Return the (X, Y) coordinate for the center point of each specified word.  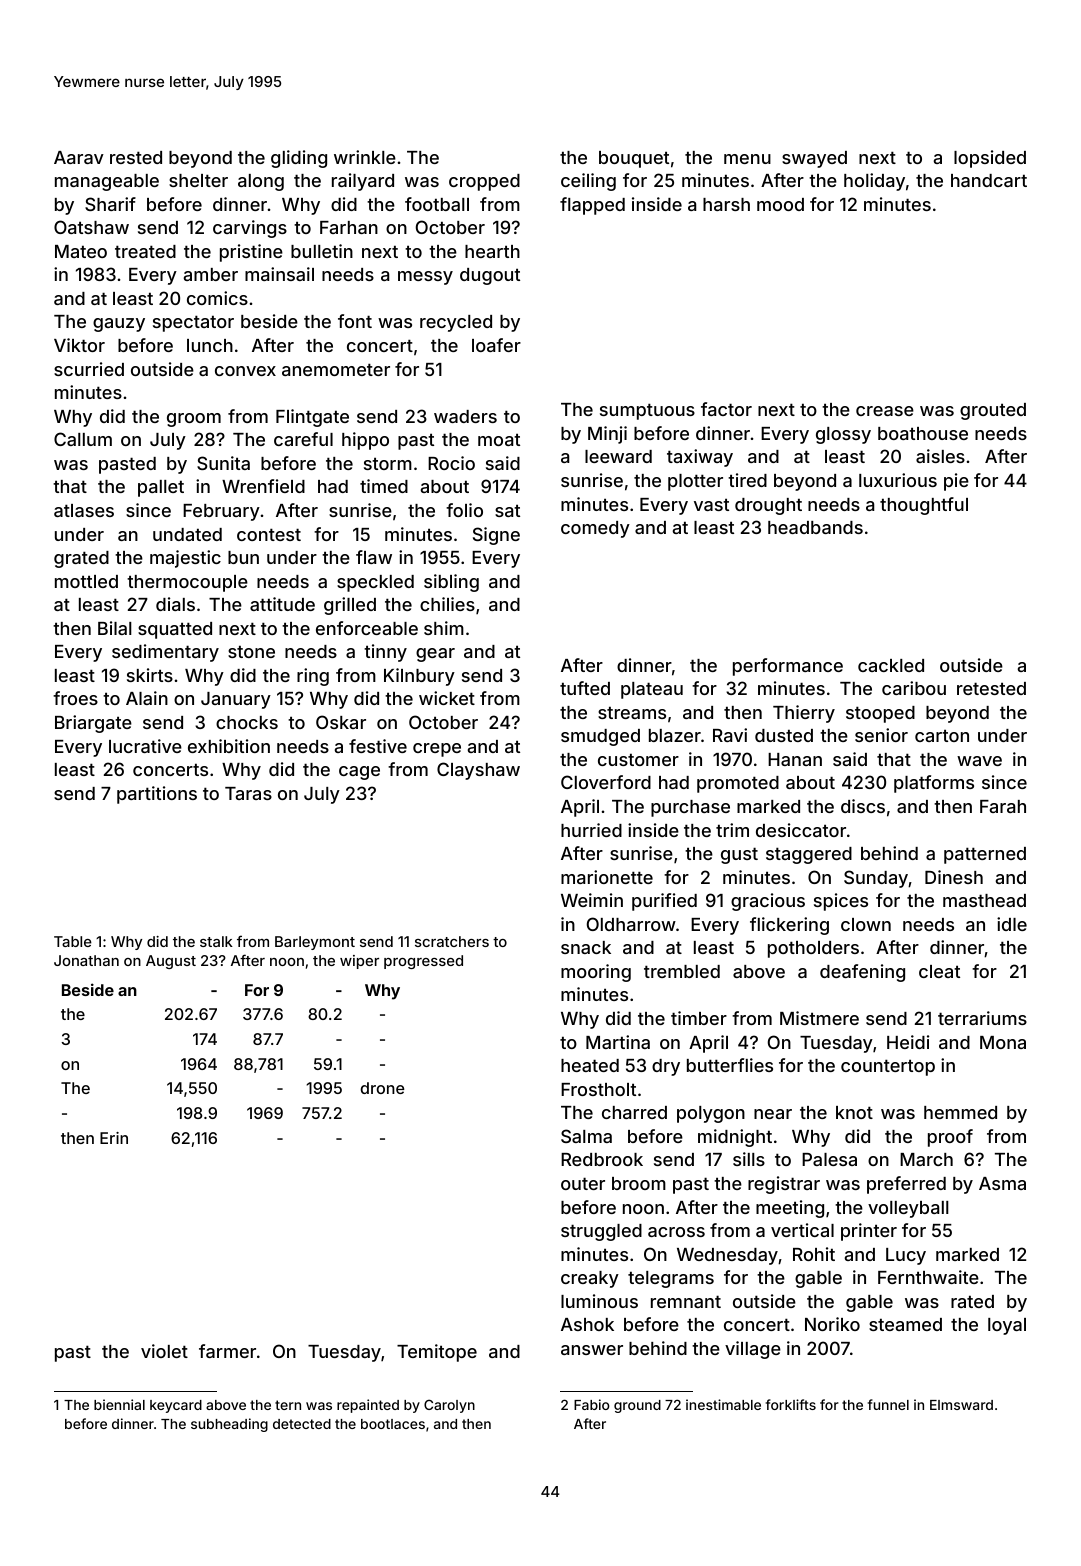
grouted (993, 411)
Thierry (804, 714)
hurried (591, 830)
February (221, 512)
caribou (914, 688)
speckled (375, 583)
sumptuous (647, 411)
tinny (385, 653)
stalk (216, 941)
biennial (119, 1404)
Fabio (592, 1404)
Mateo (81, 251)
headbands (815, 527)
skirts (150, 675)
